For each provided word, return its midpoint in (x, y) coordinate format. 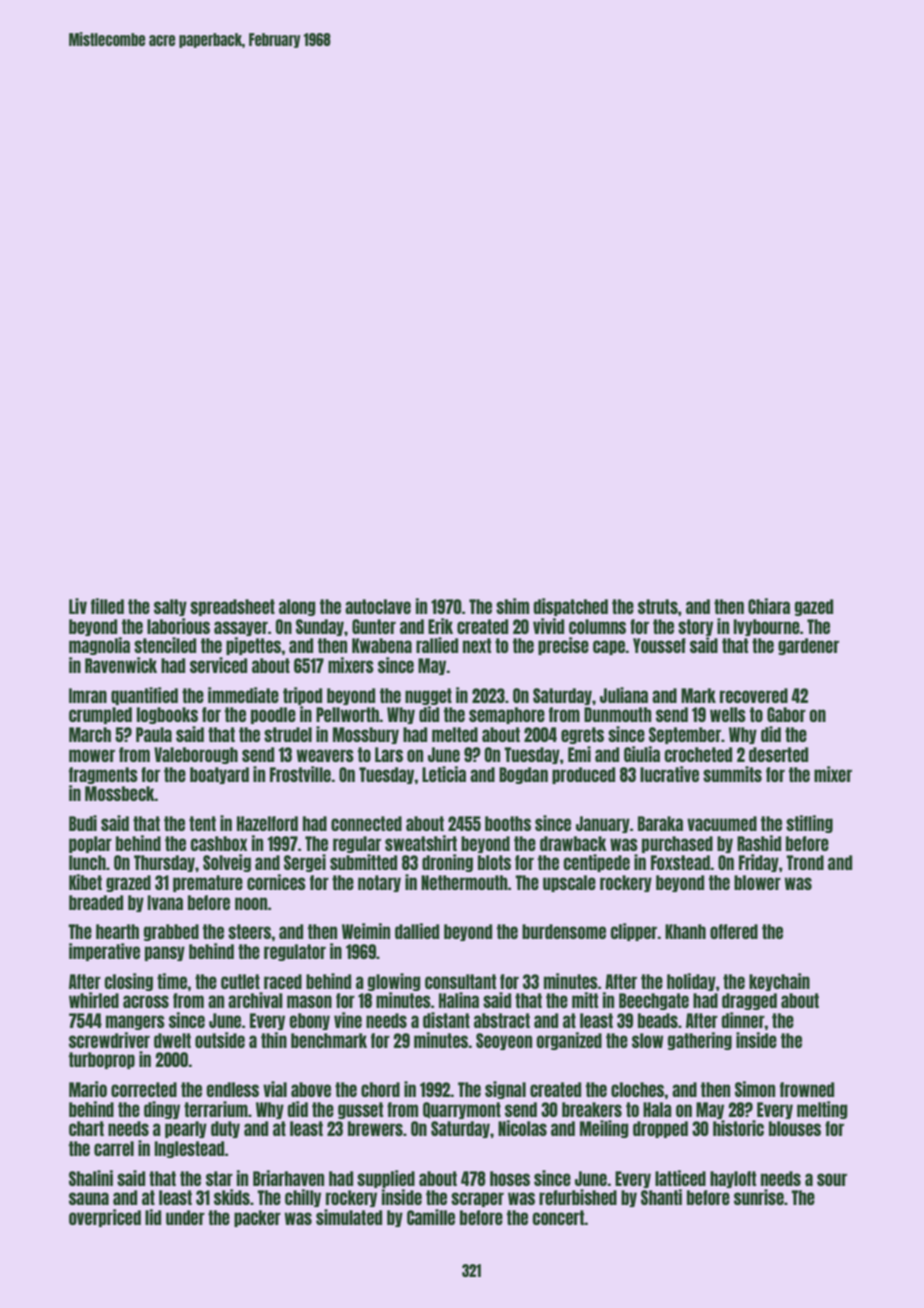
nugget (428, 696)
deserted (778, 754)
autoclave (378, 606)
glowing (394, 982)
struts (658, 606)
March (90, 734)
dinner (743, 1020)
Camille (431, 1217)
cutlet (240, 981)
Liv (78, 606)
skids (232, 1197)
